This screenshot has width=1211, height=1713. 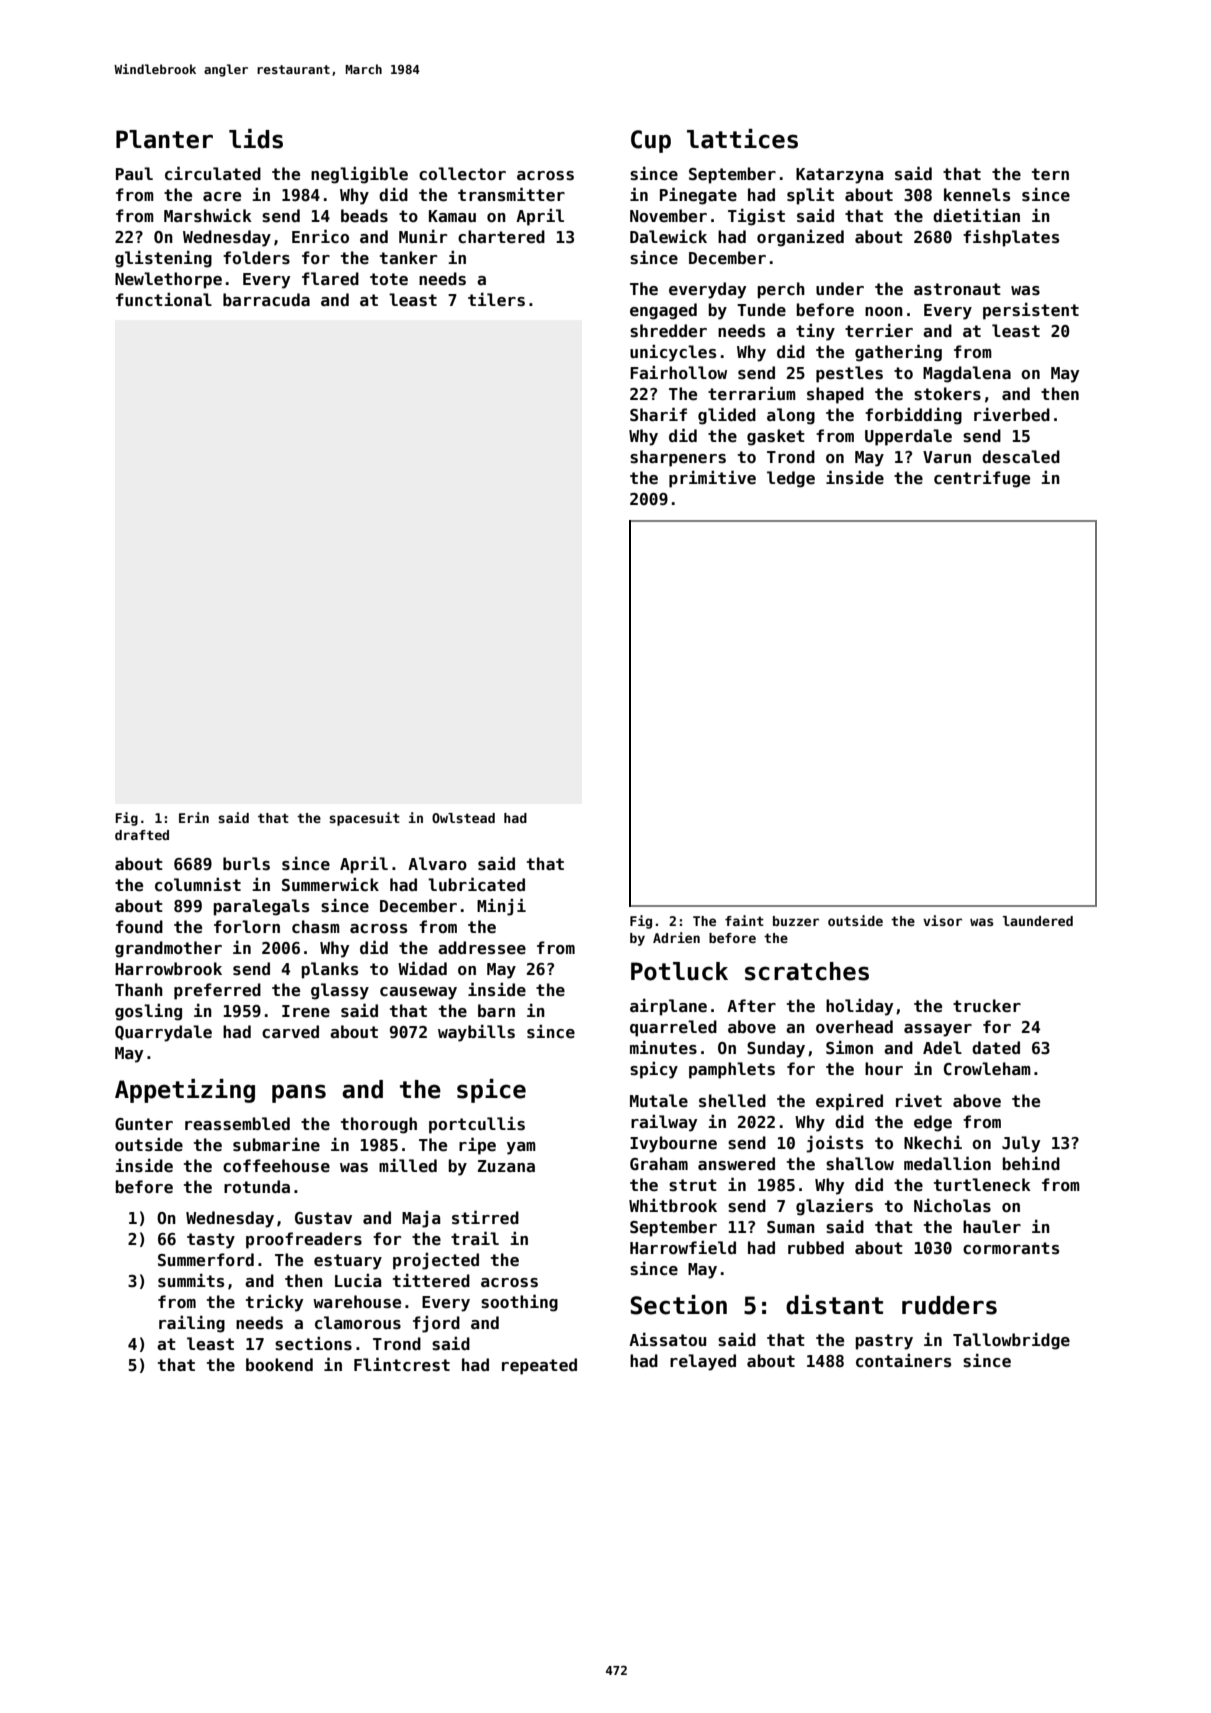 What do you see at coordinates (358, 1281) in the screenshot?
I see `Lucia` at bounding box center [358, 1281].
